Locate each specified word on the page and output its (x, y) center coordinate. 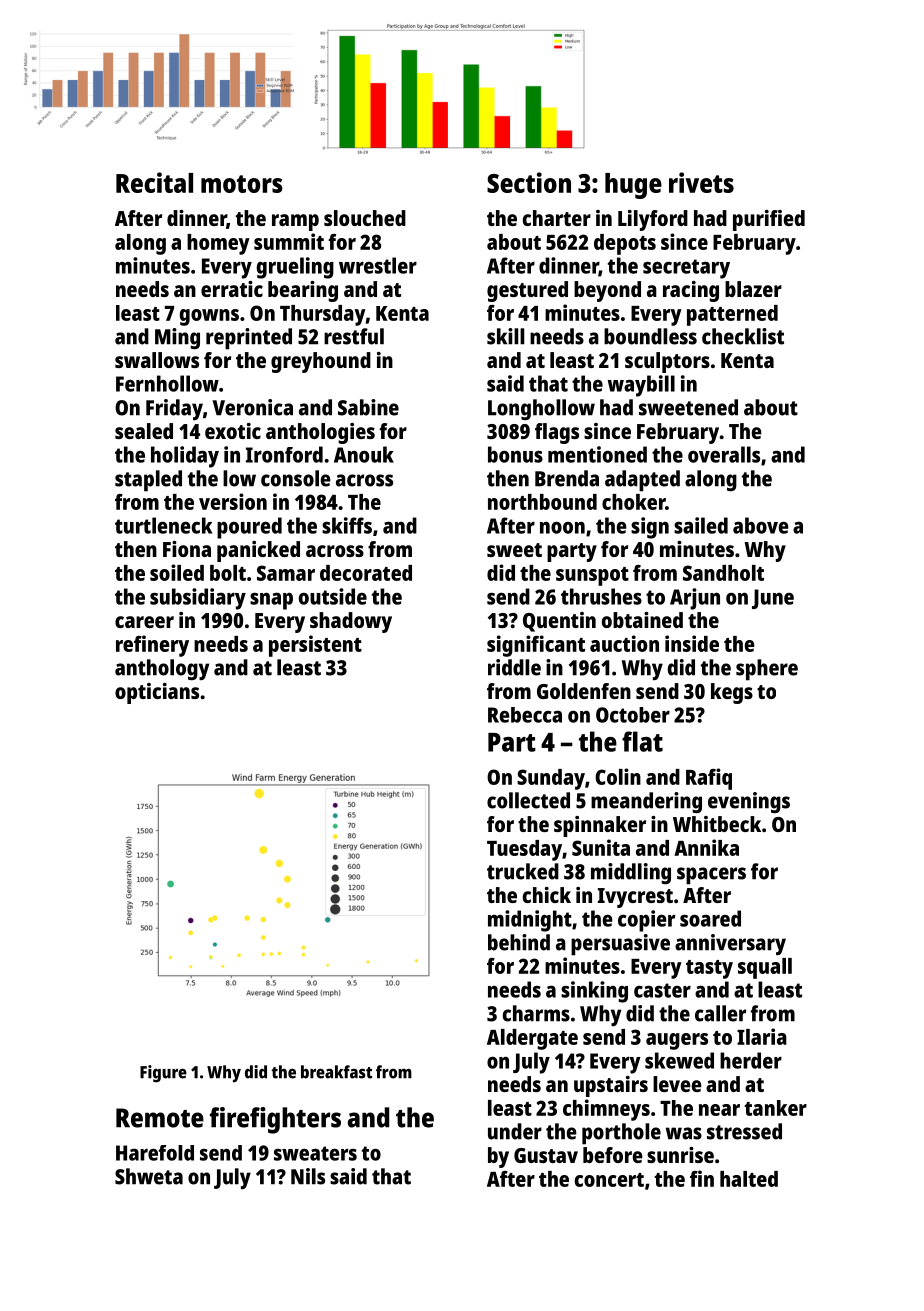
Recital (154, 182)
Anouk (364, 454)
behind (519, 942)
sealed (144, 431)
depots (625, 244)
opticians (157, 693)
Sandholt (723, 573)
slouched (365, 218)
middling (631, 873)
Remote (160, 1118)
